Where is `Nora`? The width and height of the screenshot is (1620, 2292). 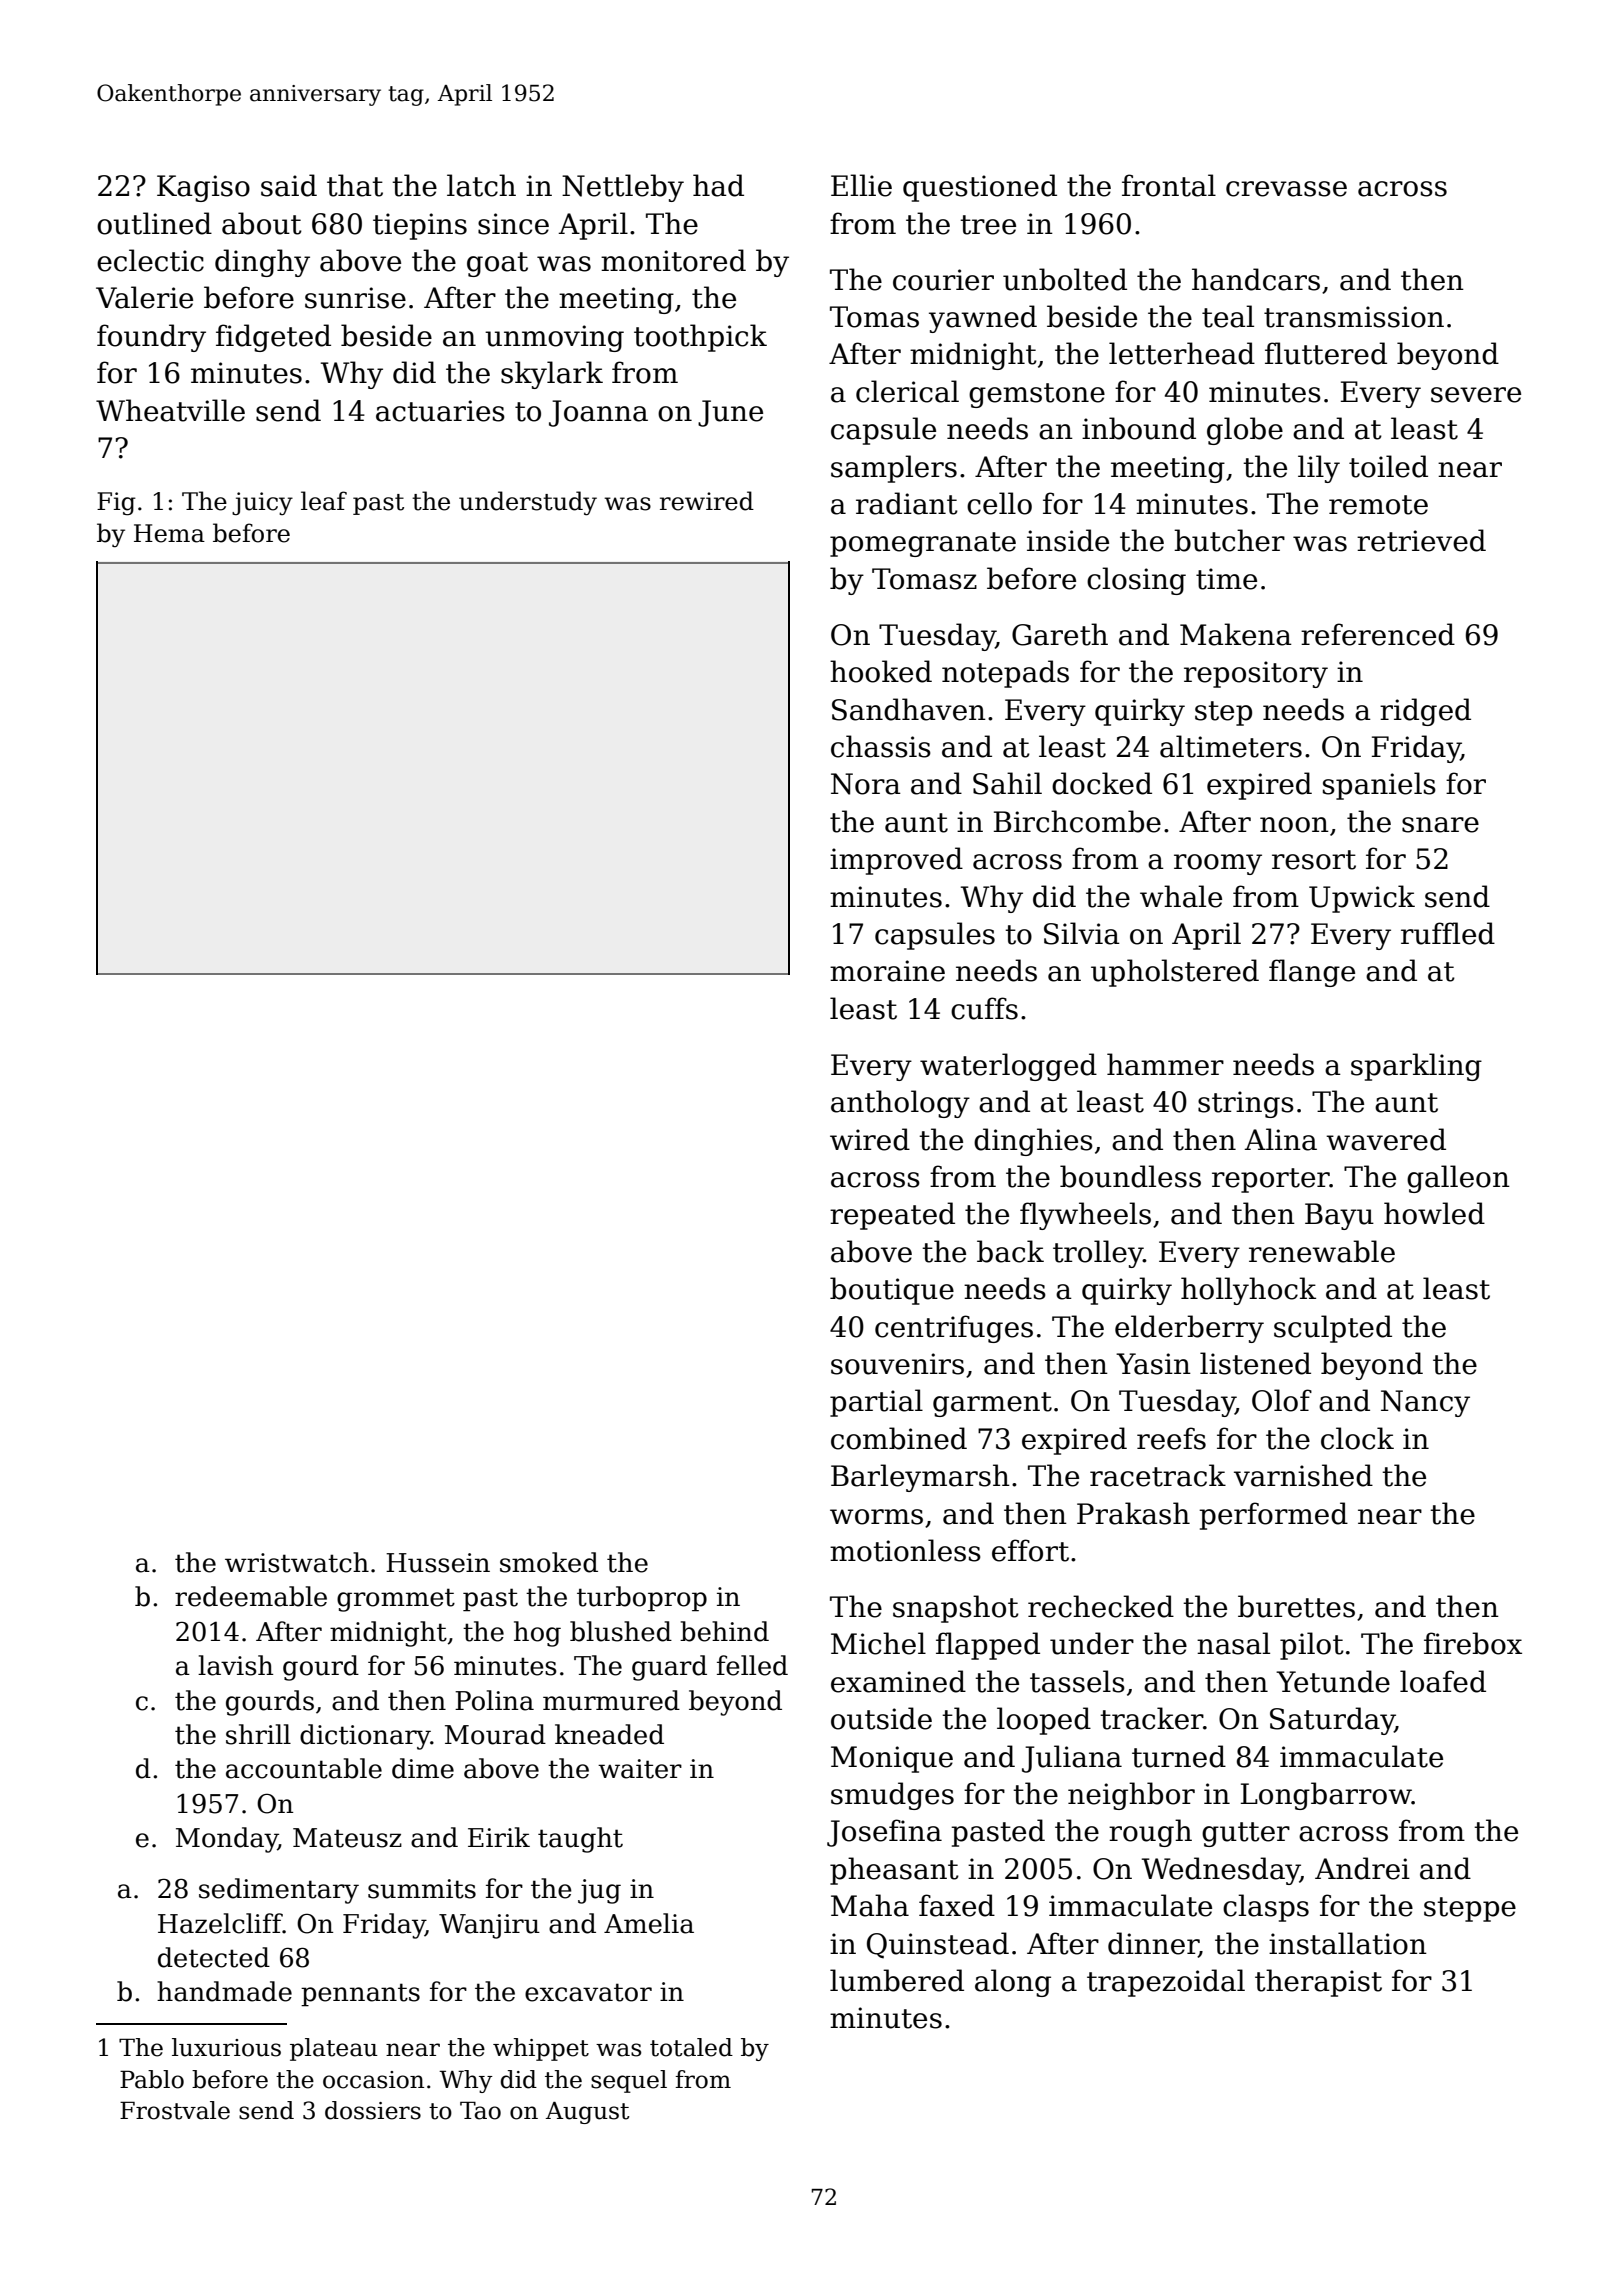 Nora is located at coordinates (866, 784).
